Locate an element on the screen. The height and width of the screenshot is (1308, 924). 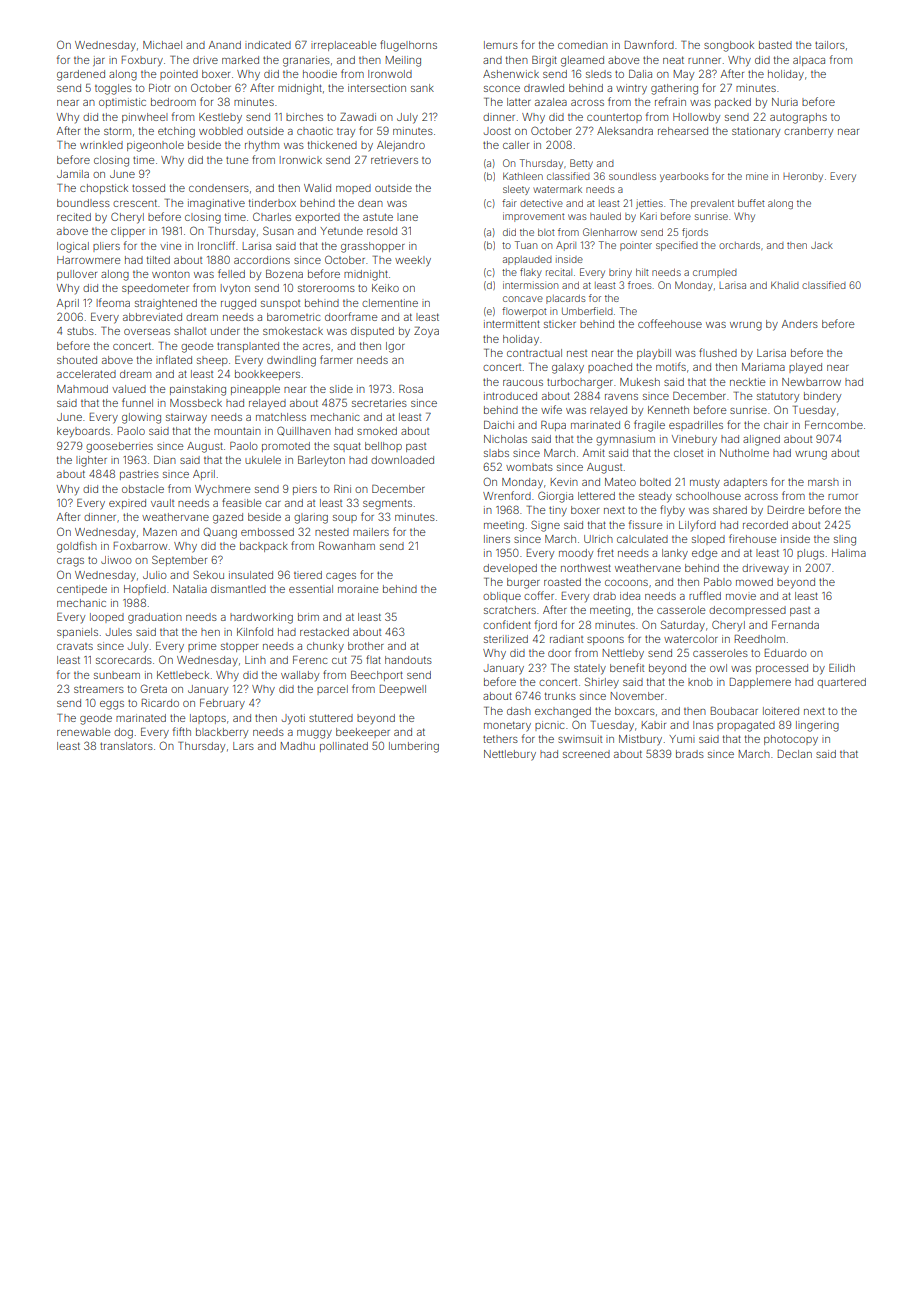
expired is located at coordinates (127, 504).
